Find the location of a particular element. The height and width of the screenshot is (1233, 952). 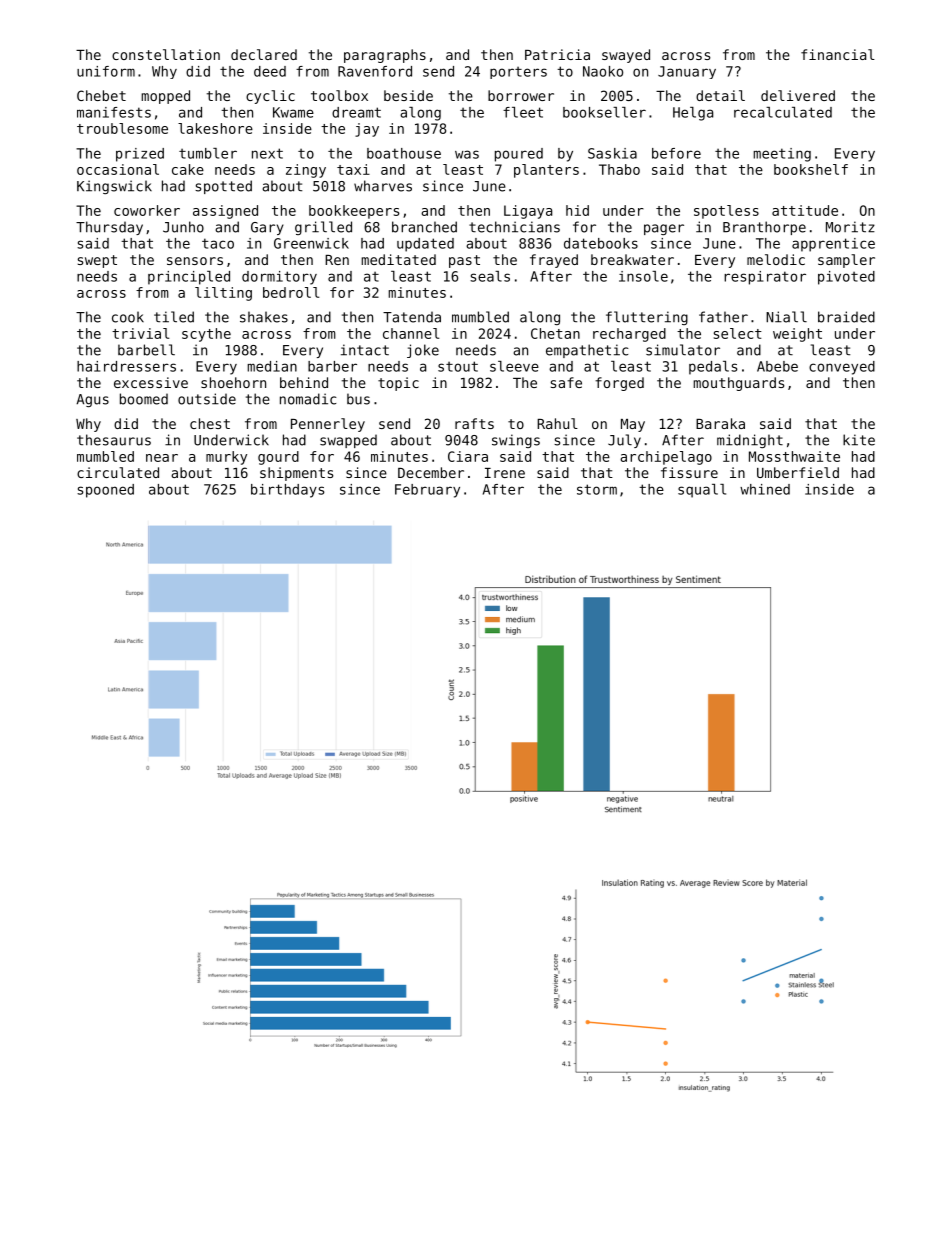

gourd is located at coordinates (278, 458).
